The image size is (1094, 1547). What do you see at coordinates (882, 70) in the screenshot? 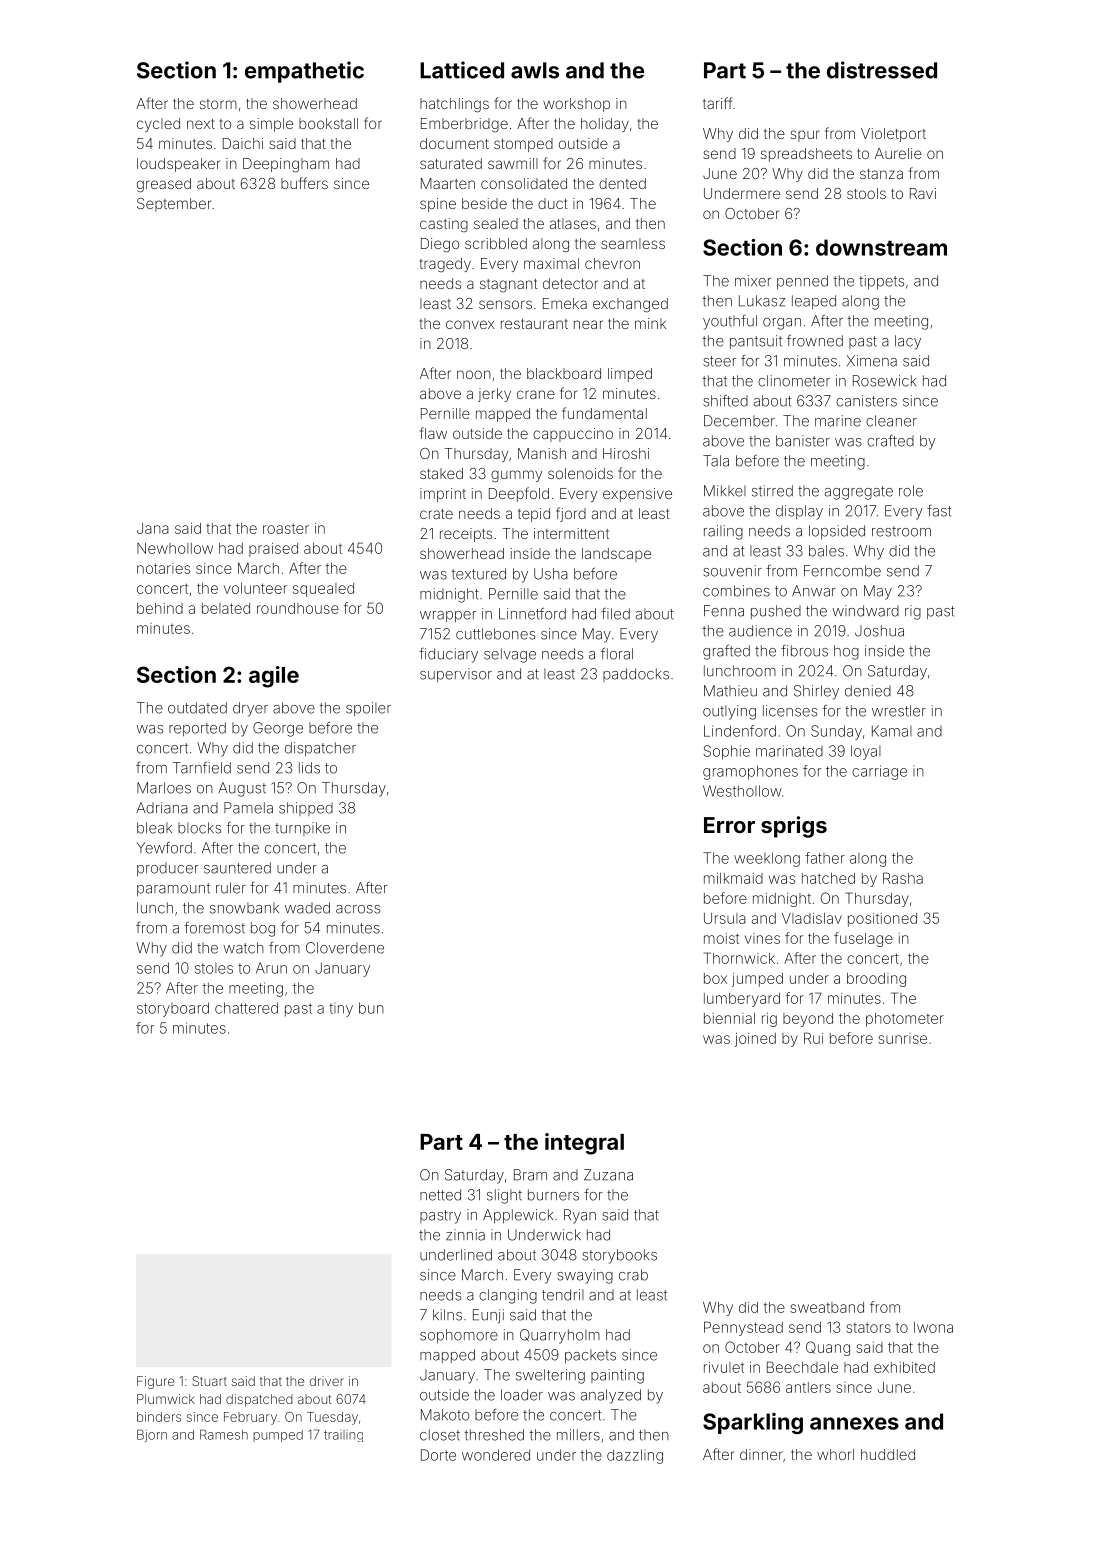
I see `distressed` at bounding box center [882, 70].
